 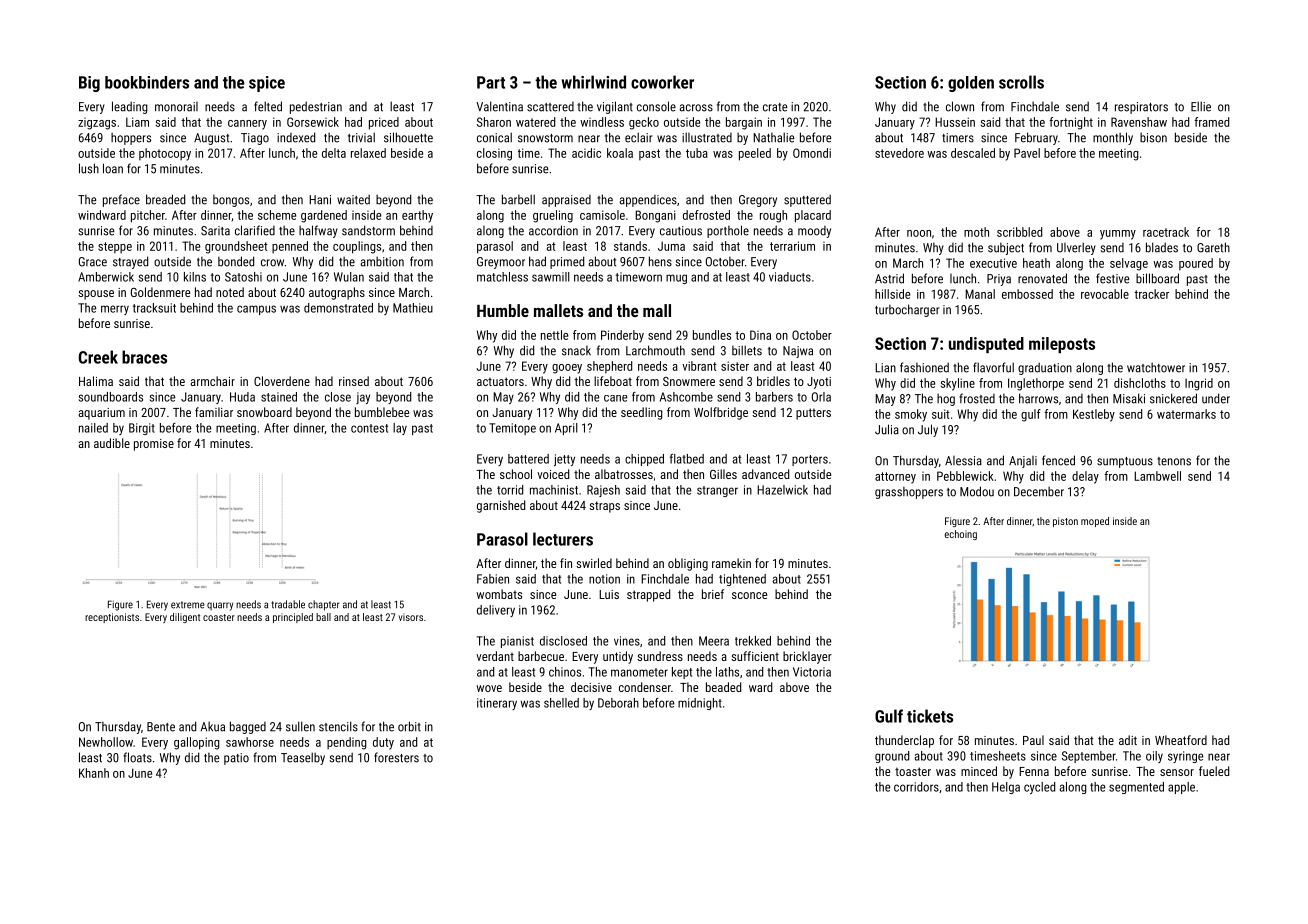 I want to click on Ellie, so click(x=1201, y=106).
